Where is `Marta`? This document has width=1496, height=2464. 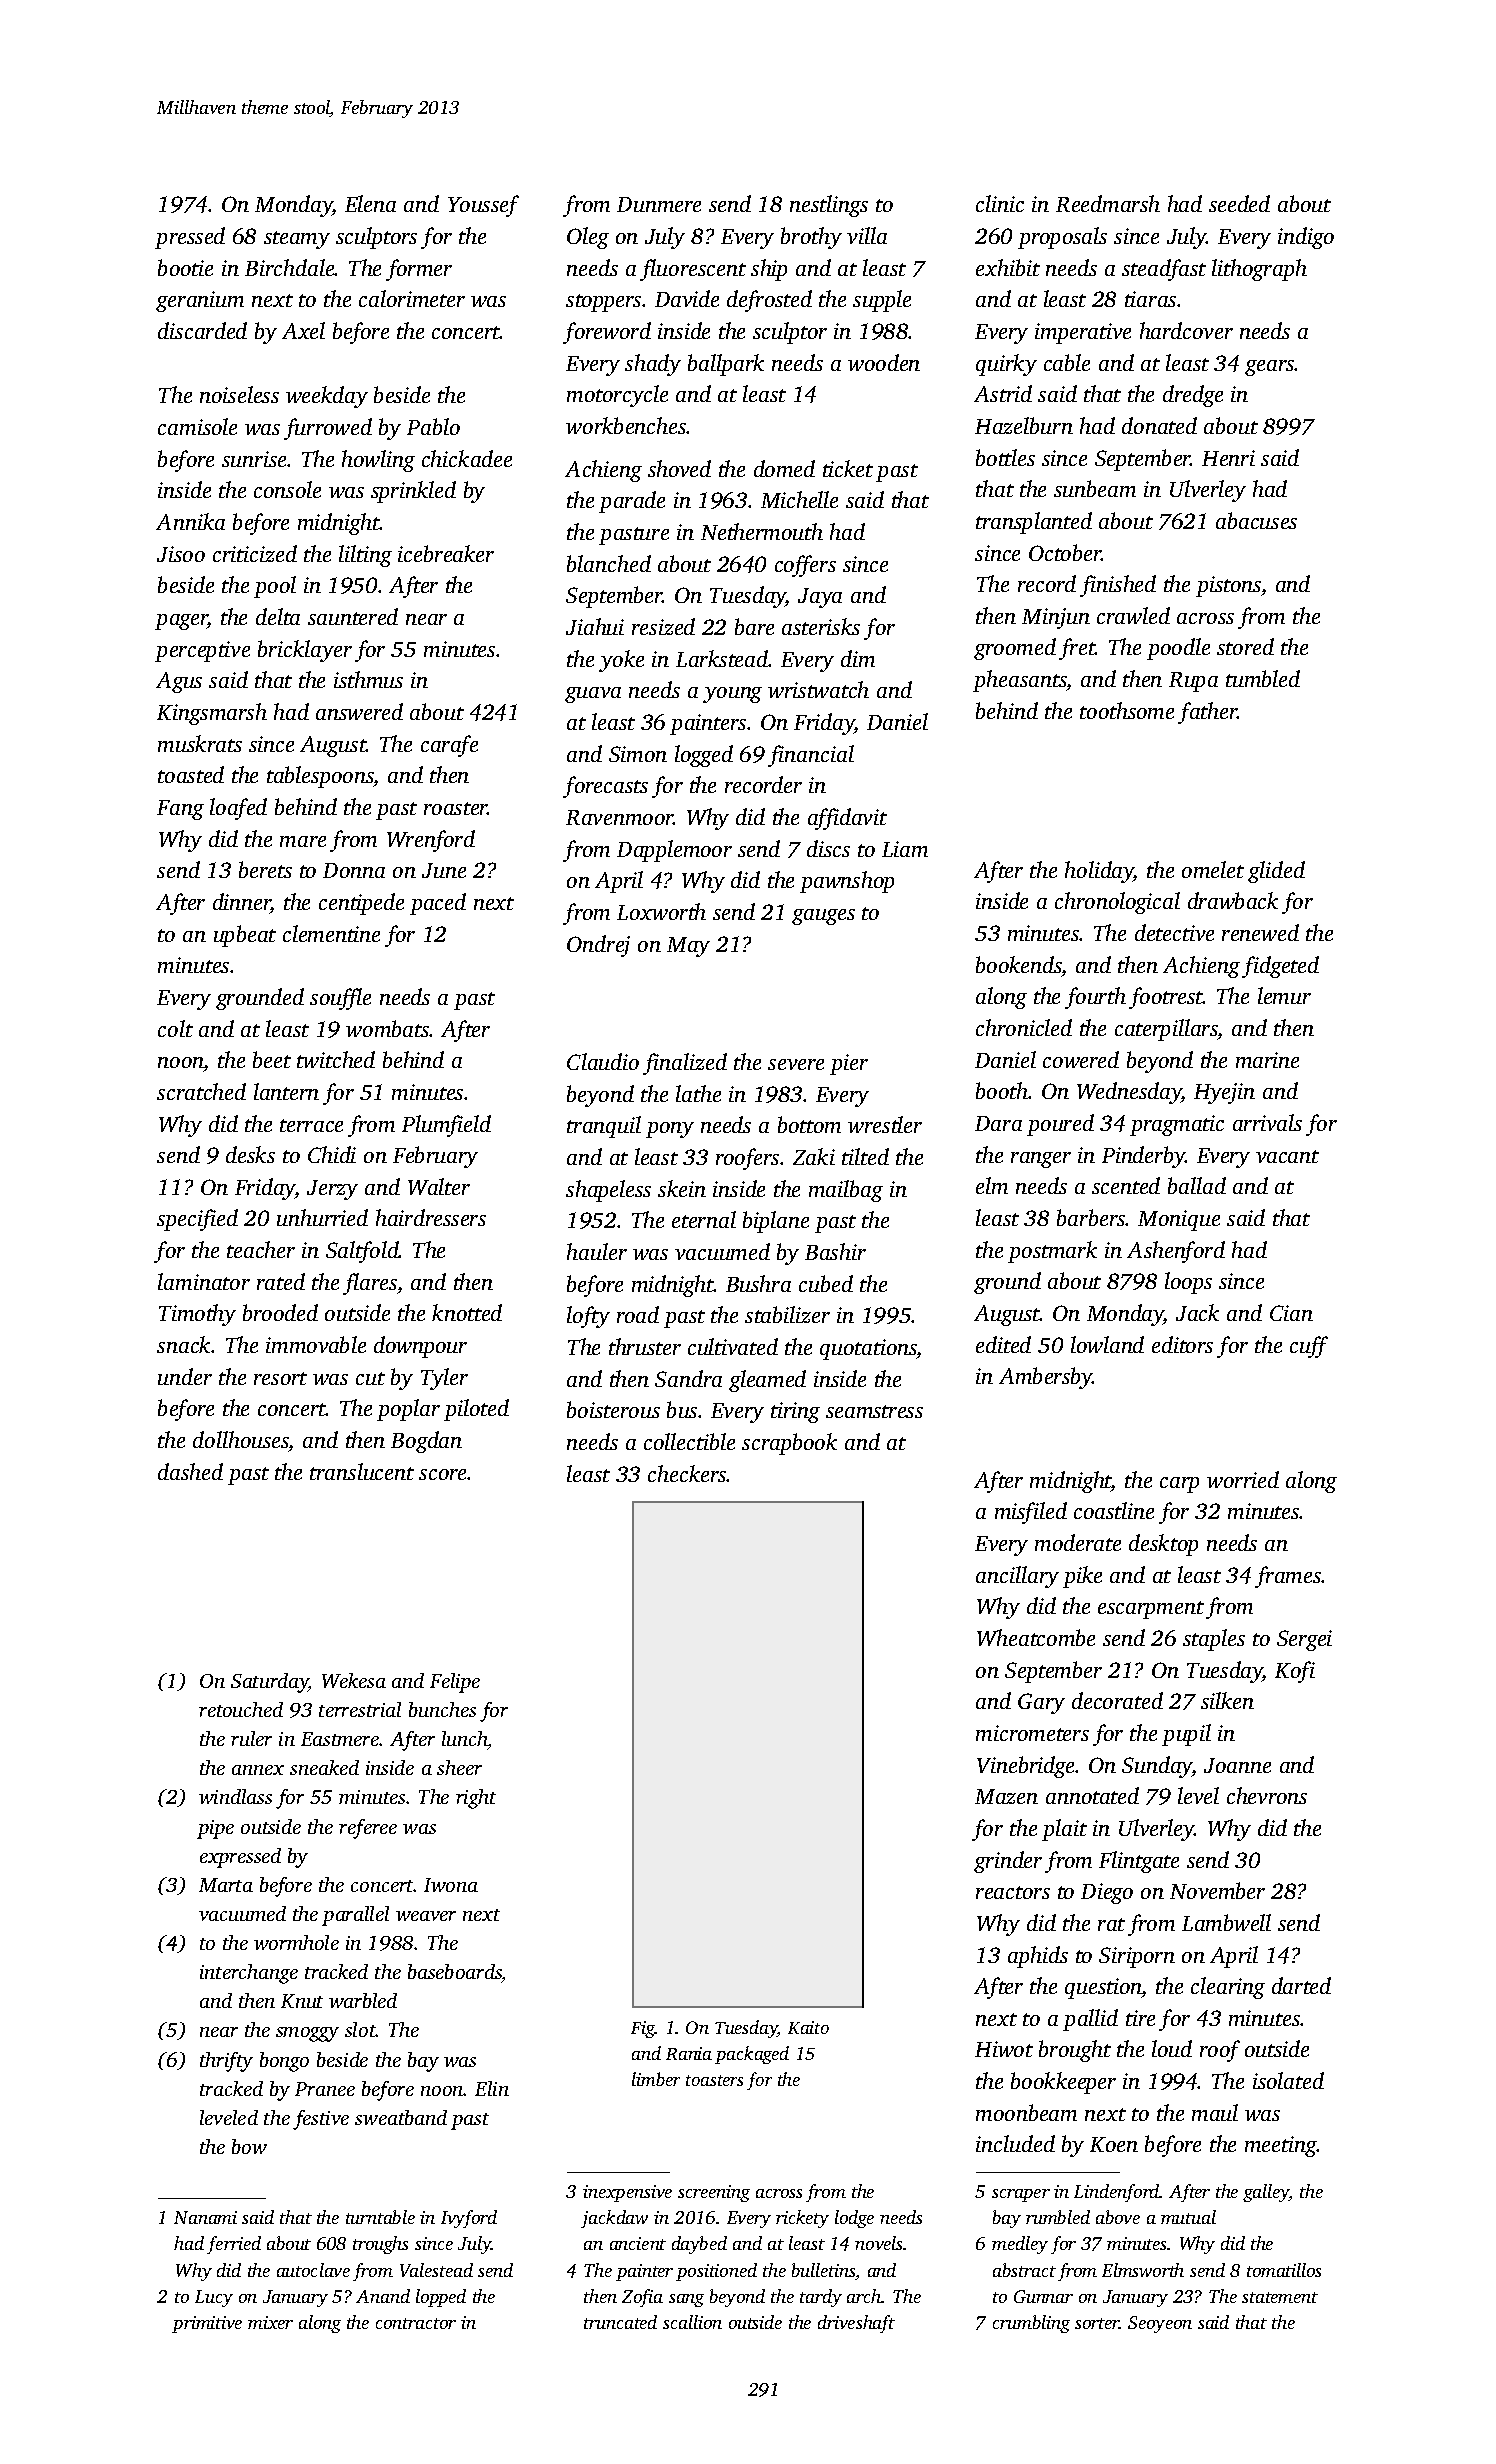 Marta is located at coordinates (226, 1885).
